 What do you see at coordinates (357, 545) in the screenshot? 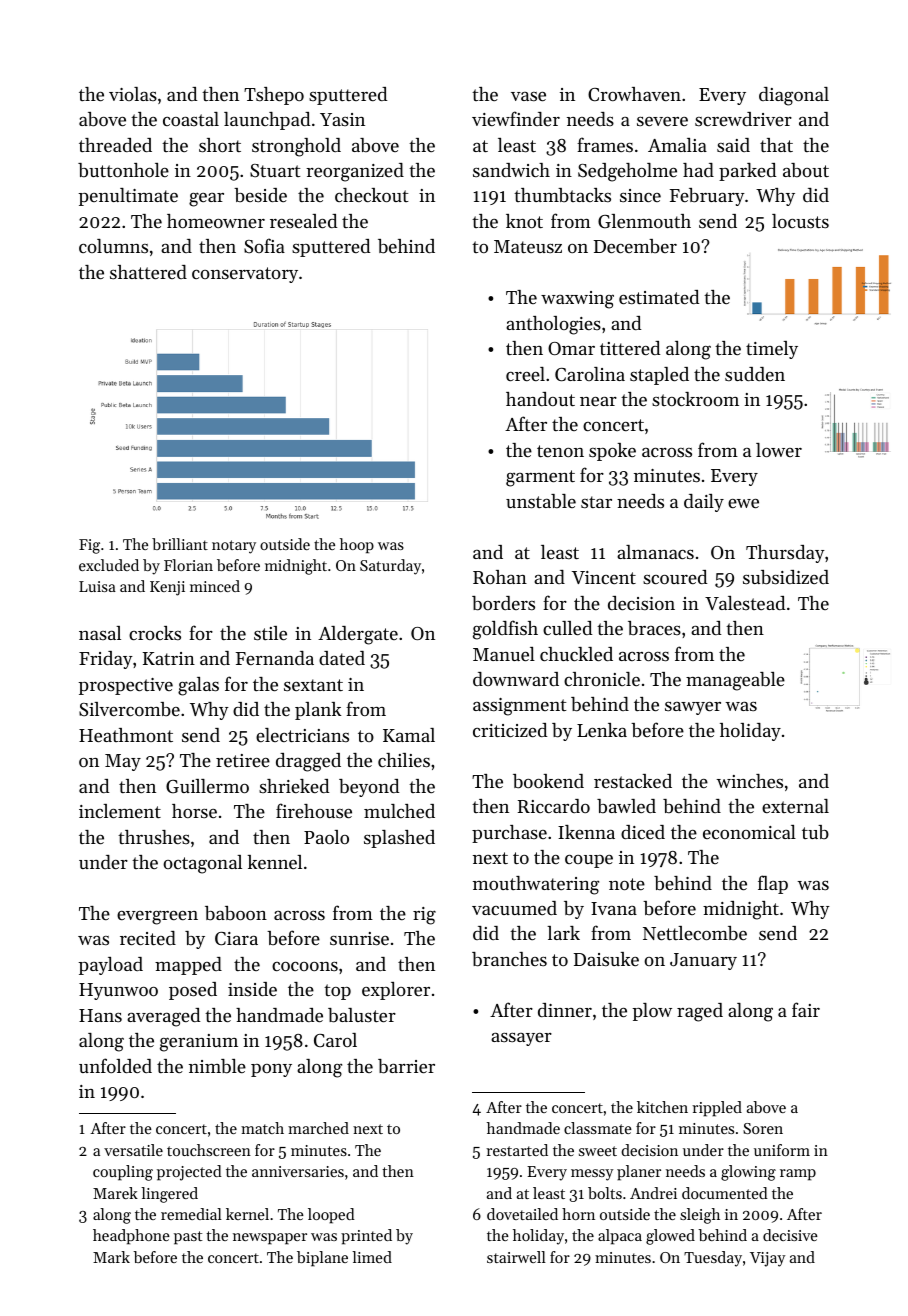
I see `hoop` at bounding box center [357, 545].
